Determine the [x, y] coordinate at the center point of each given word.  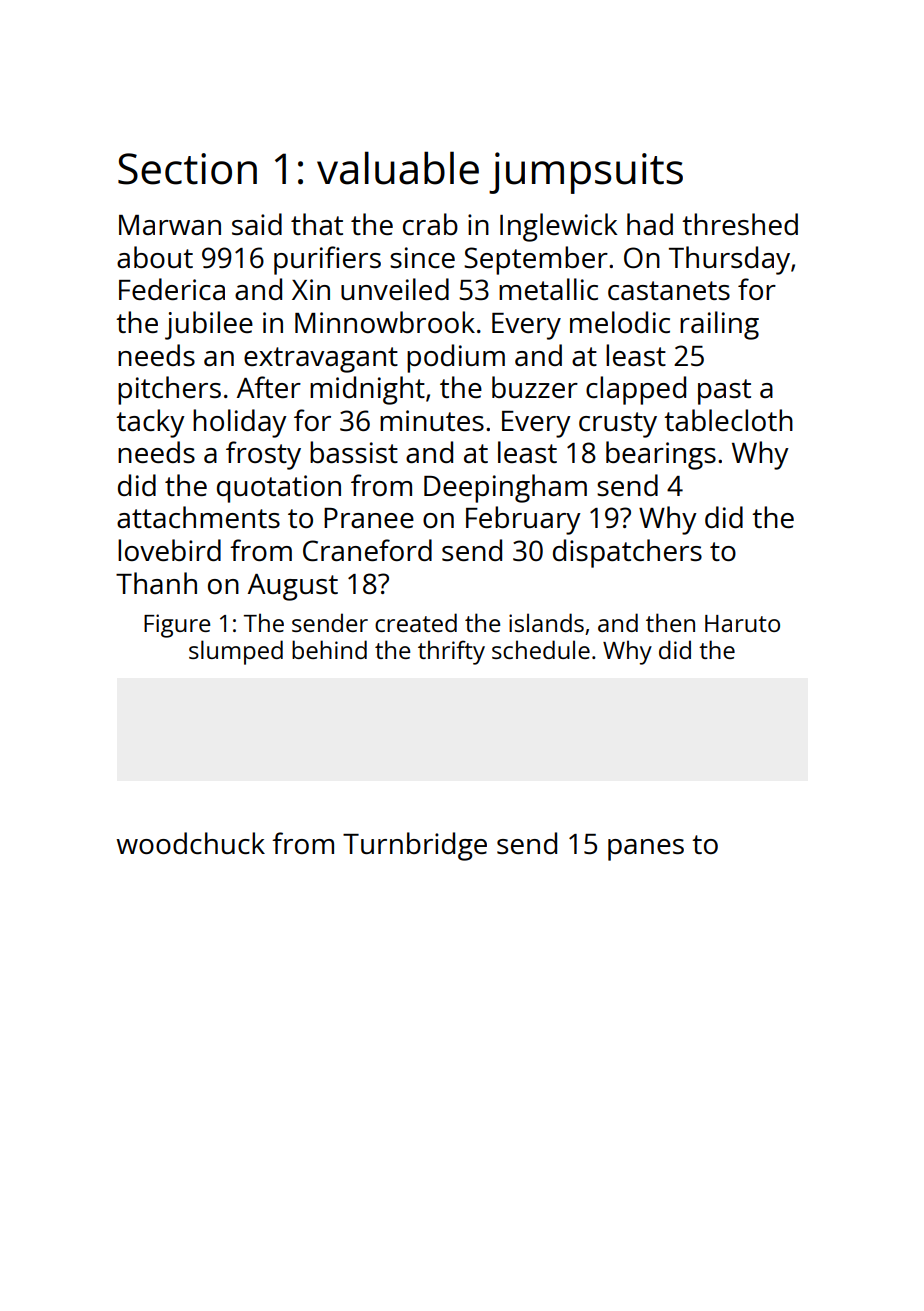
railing [719, 325]
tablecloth [728, 420]
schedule [541, 649]
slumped [236, 652]
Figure [177, 626]
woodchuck [190, 843]
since [422, 257]
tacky [150, 423]
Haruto [742, 623]
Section [187, 169]
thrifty [451, 652]
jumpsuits [586, 173]
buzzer [535, 387]
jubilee [209, 325]
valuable [398, 168]
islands [546, 622]
